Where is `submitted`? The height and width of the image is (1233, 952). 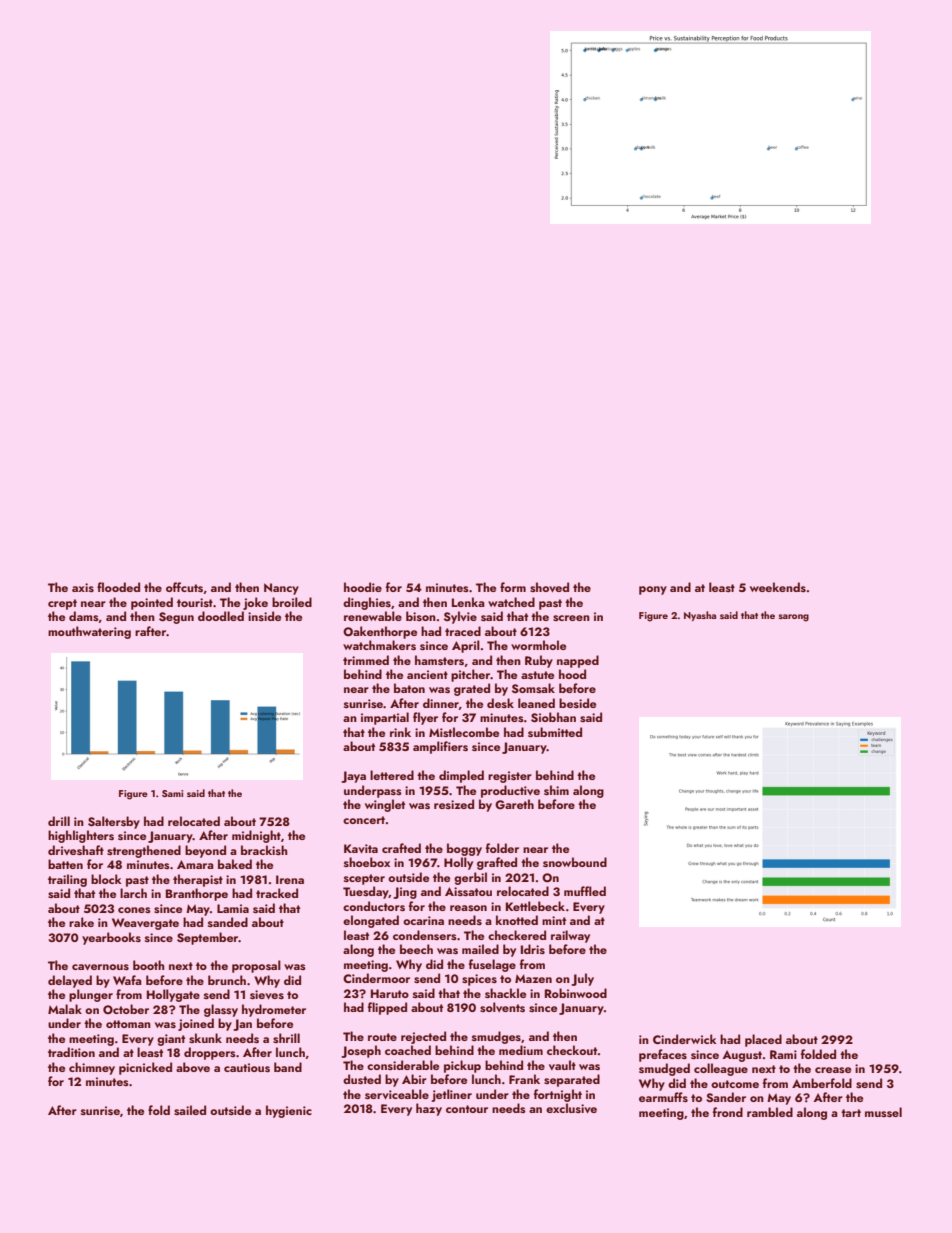
submitted is located at coordinates (555, 732).
